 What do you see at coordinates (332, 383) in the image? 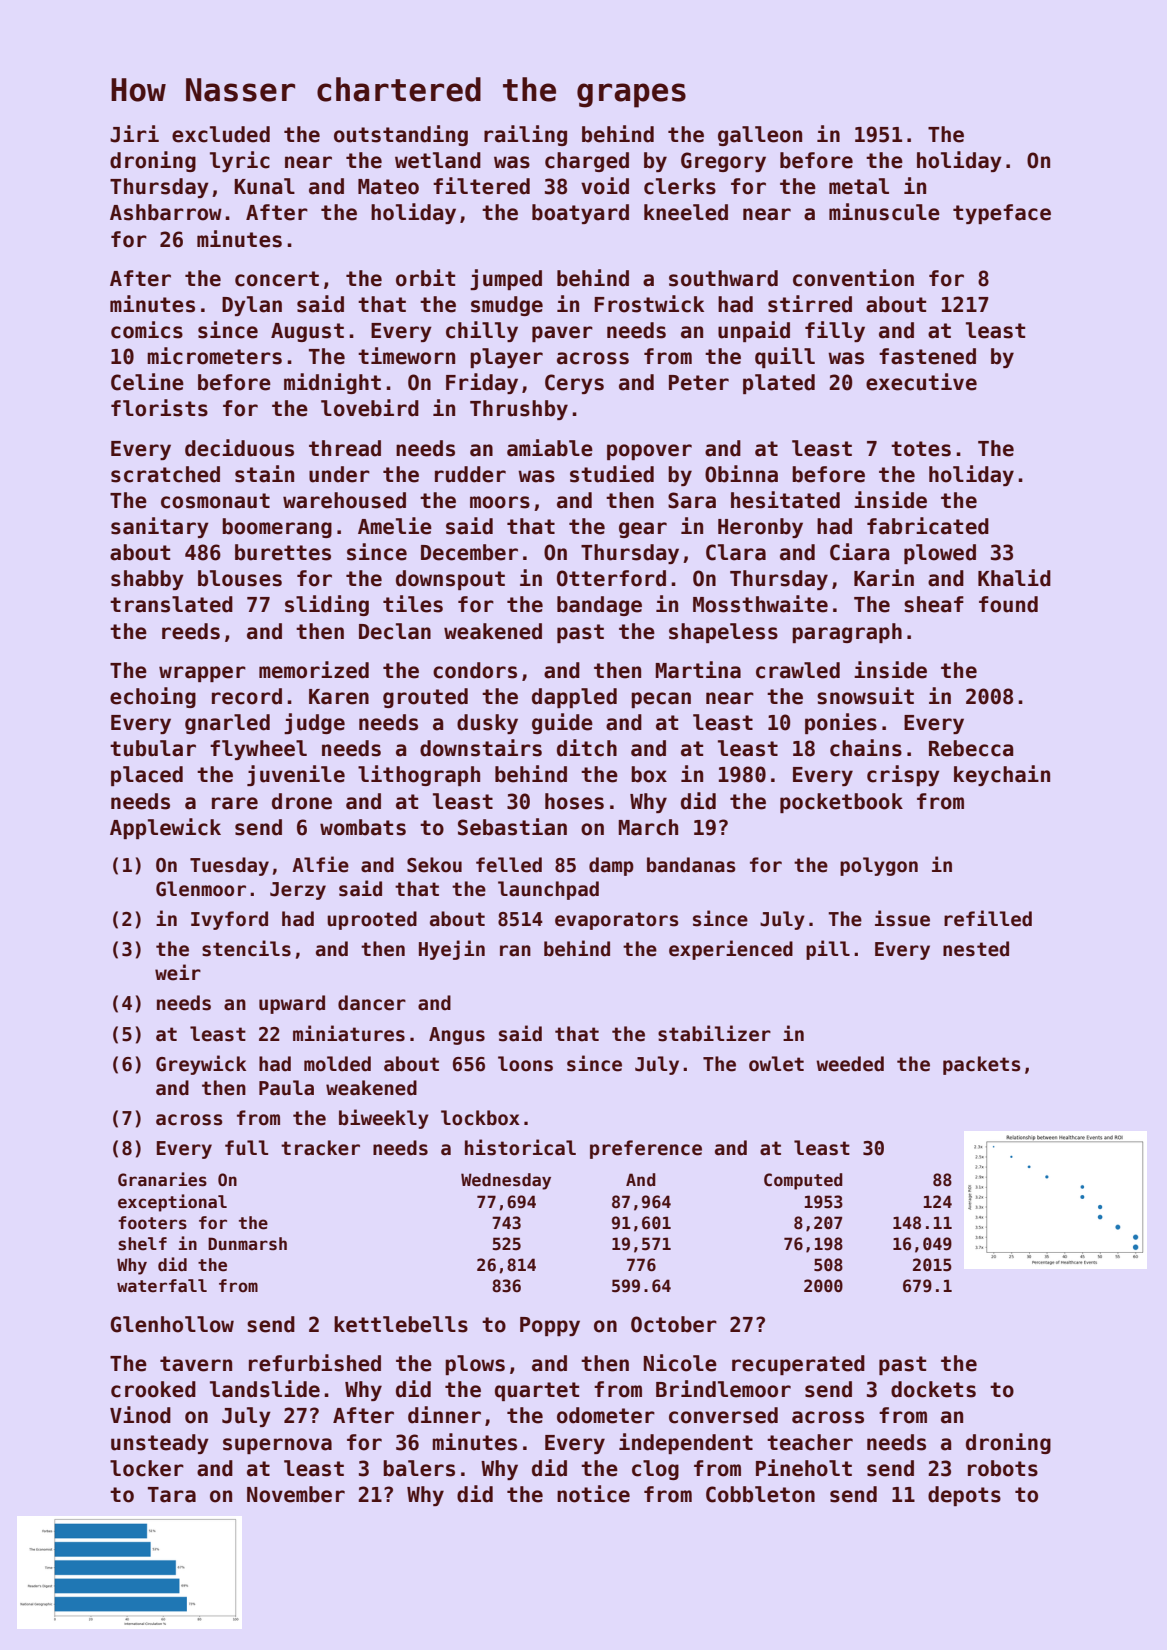
I see `midnight` at bounding box center [332, 383].
